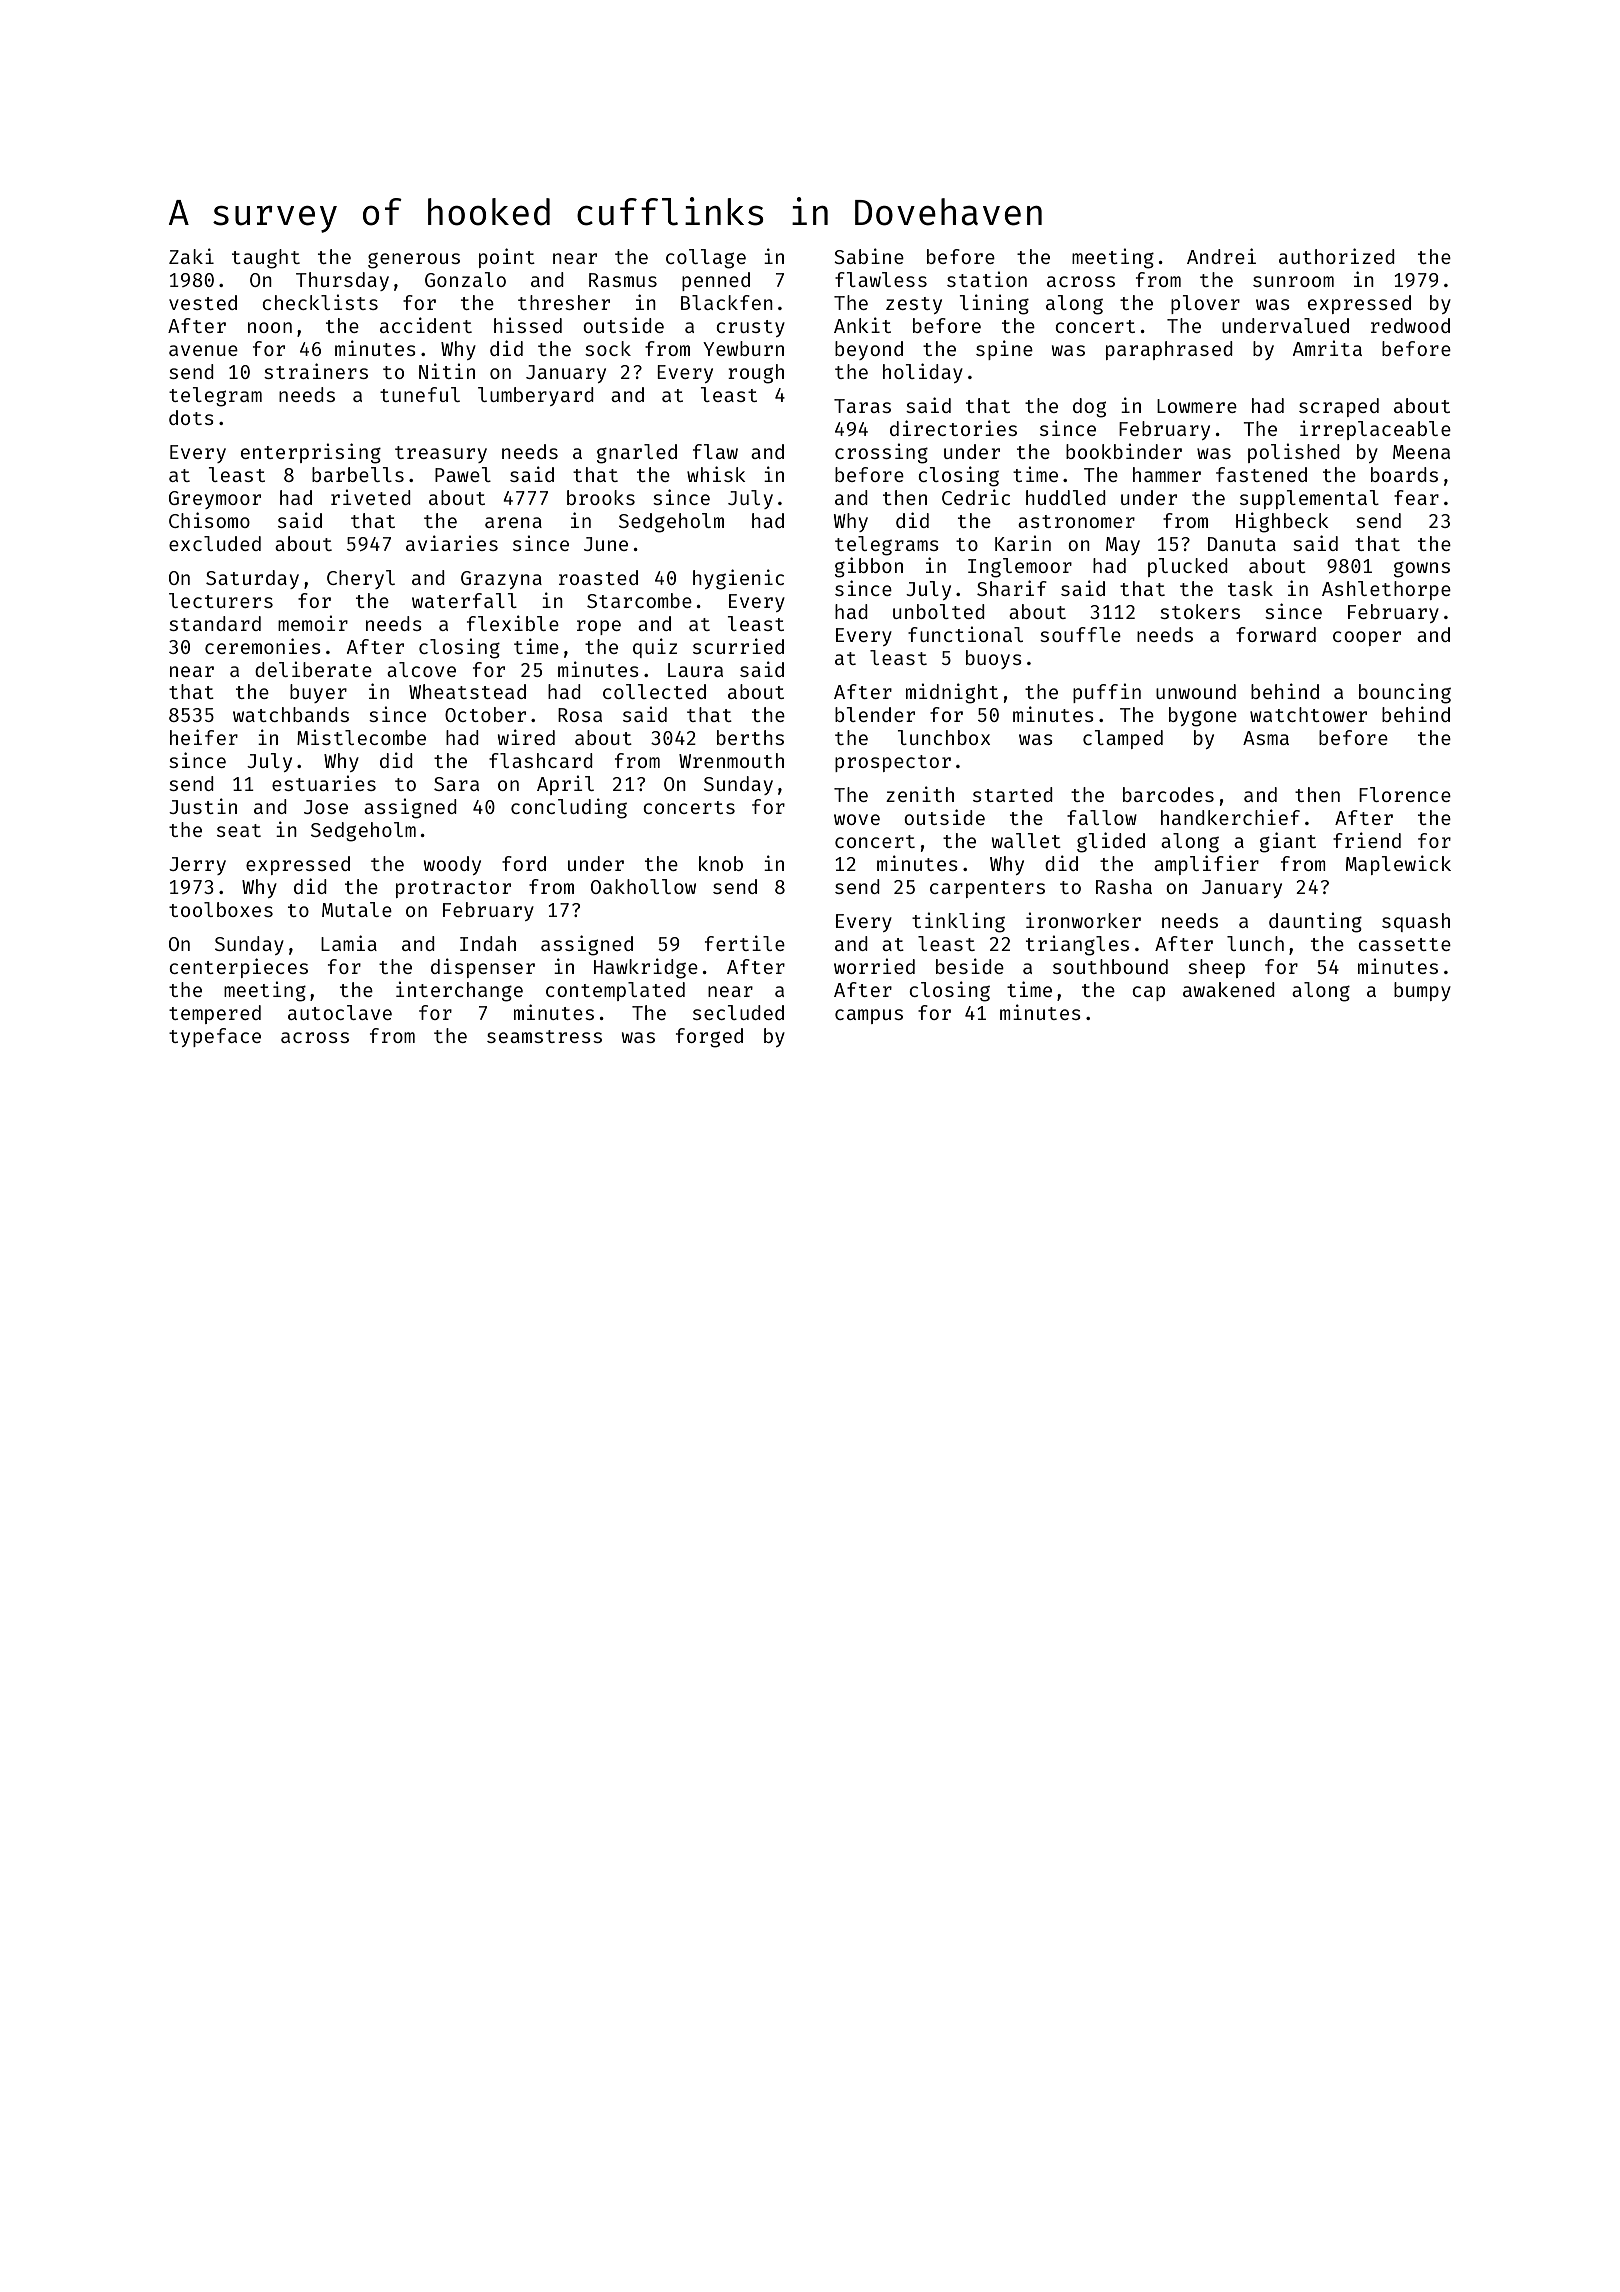 Image resolution: width=1620 pixels, height=2292 pixels. Describe the element at coordinates (1410, 325) in the page. I see `redwood` at that location.
